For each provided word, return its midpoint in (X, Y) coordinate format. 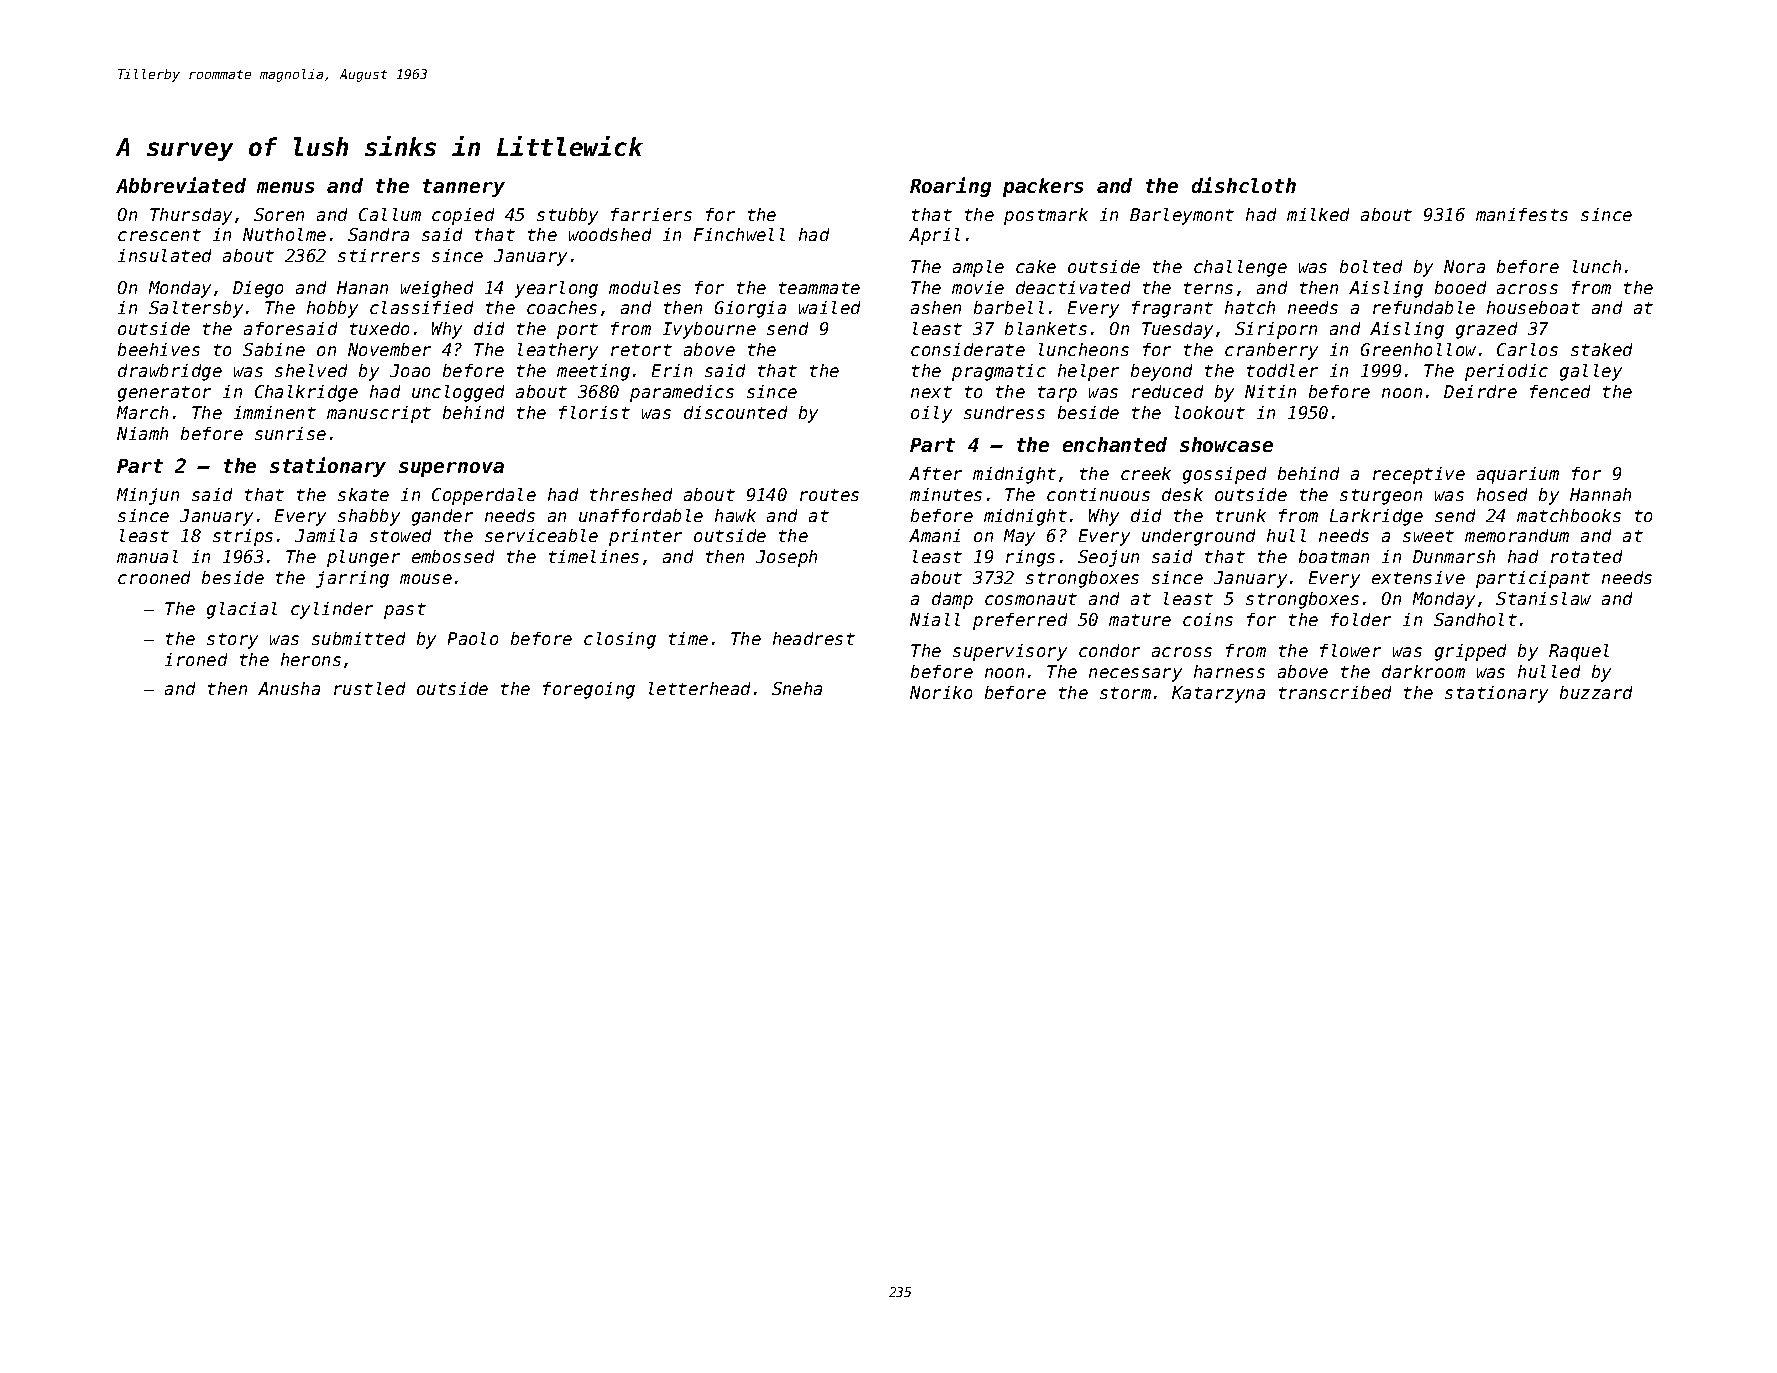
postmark (1046, 216)
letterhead (699, 688)
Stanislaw (1543, 598)
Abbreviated (181, 185)
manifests (1522, 214)
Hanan (362, 287)
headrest (814, 638)
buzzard (1596, 692)
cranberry (1271, 351)
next (931, 392)
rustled (369, 688)
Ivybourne (709, 330)
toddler (1282, 370)
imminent (275, 412)
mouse (426, 579)
